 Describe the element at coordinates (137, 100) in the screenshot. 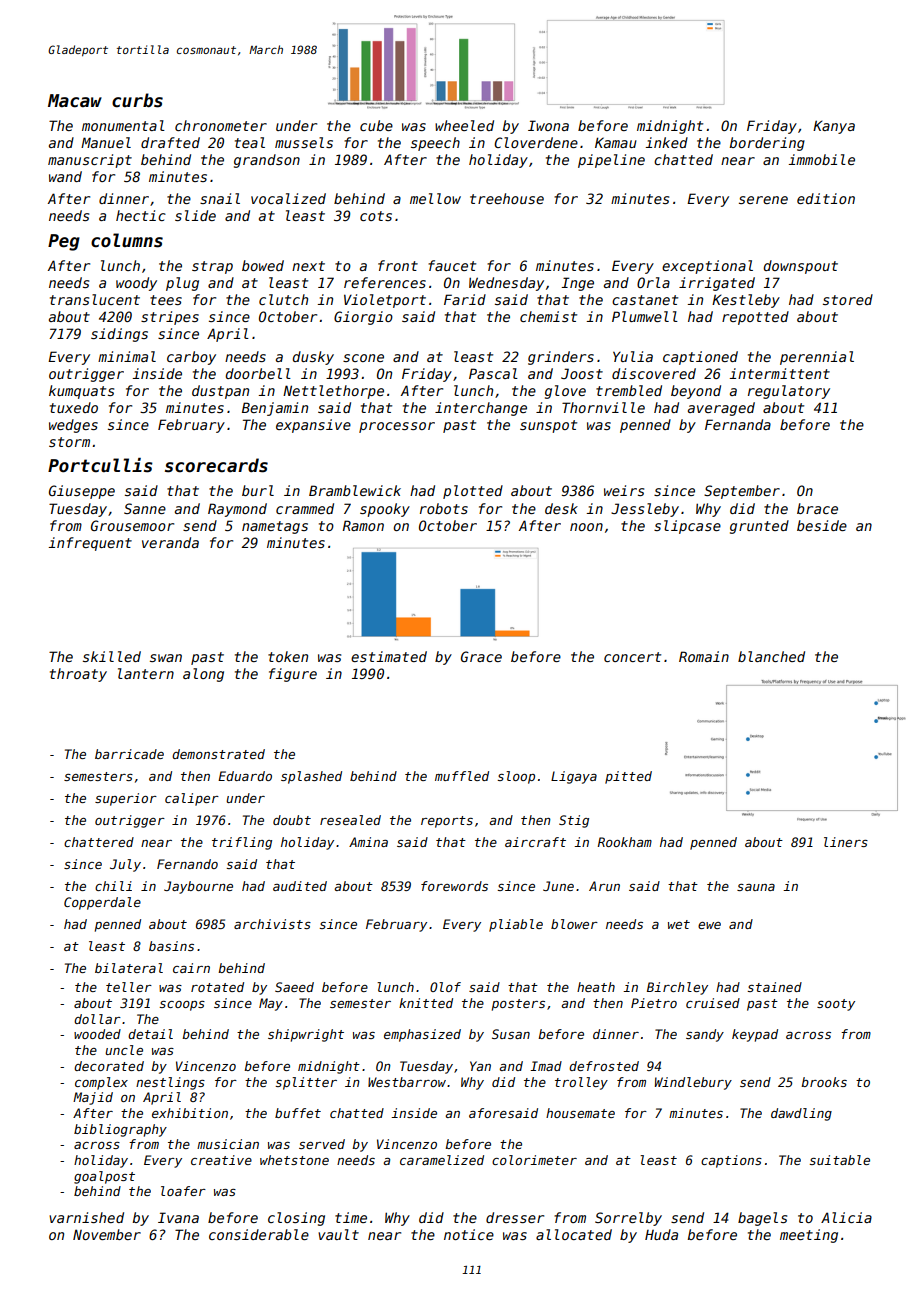

I see `curbs` at that location.
